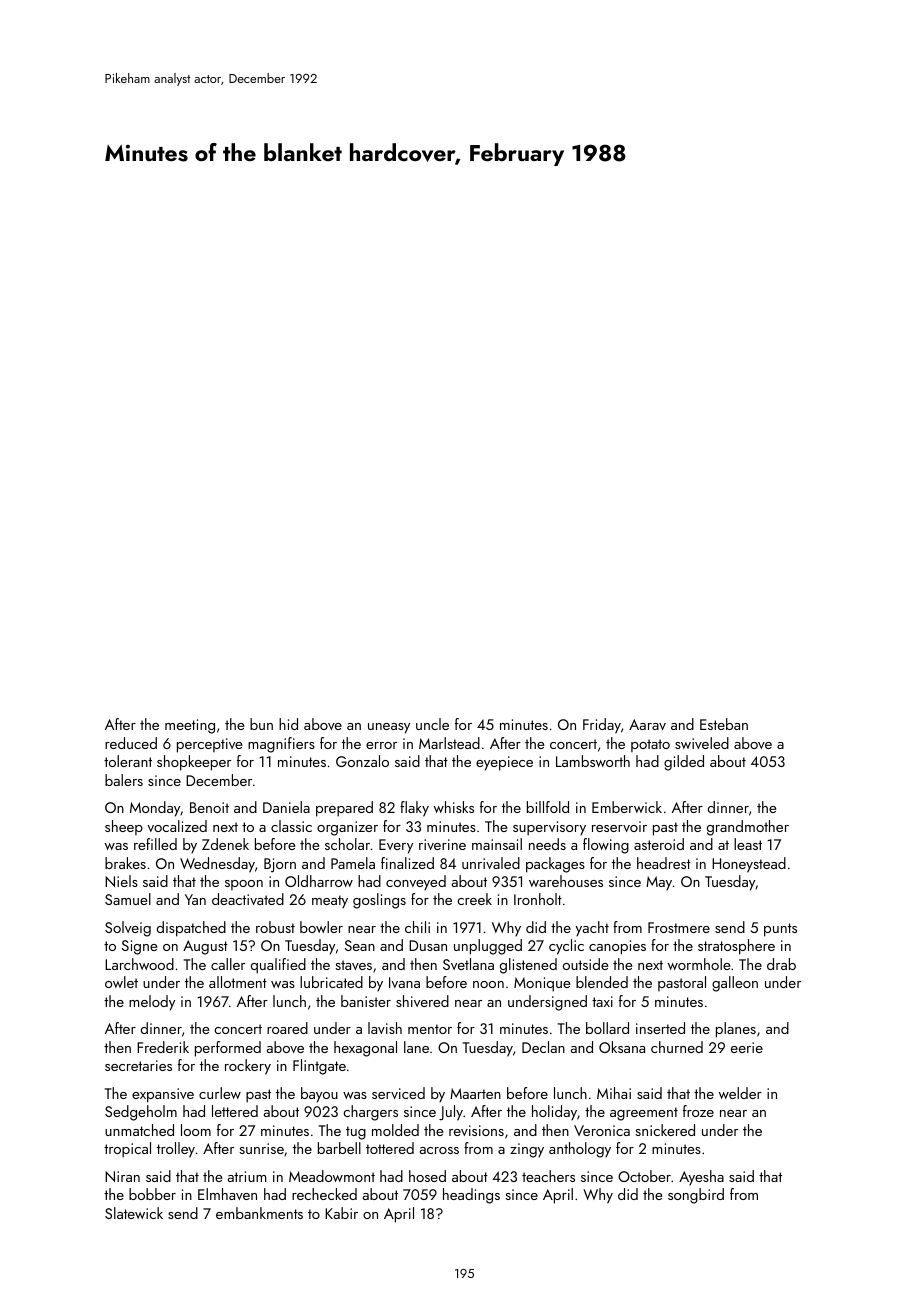  What do you see at coordinates (190, 726) in the image?
I see `meeting` at bounding box center [190, 726].
